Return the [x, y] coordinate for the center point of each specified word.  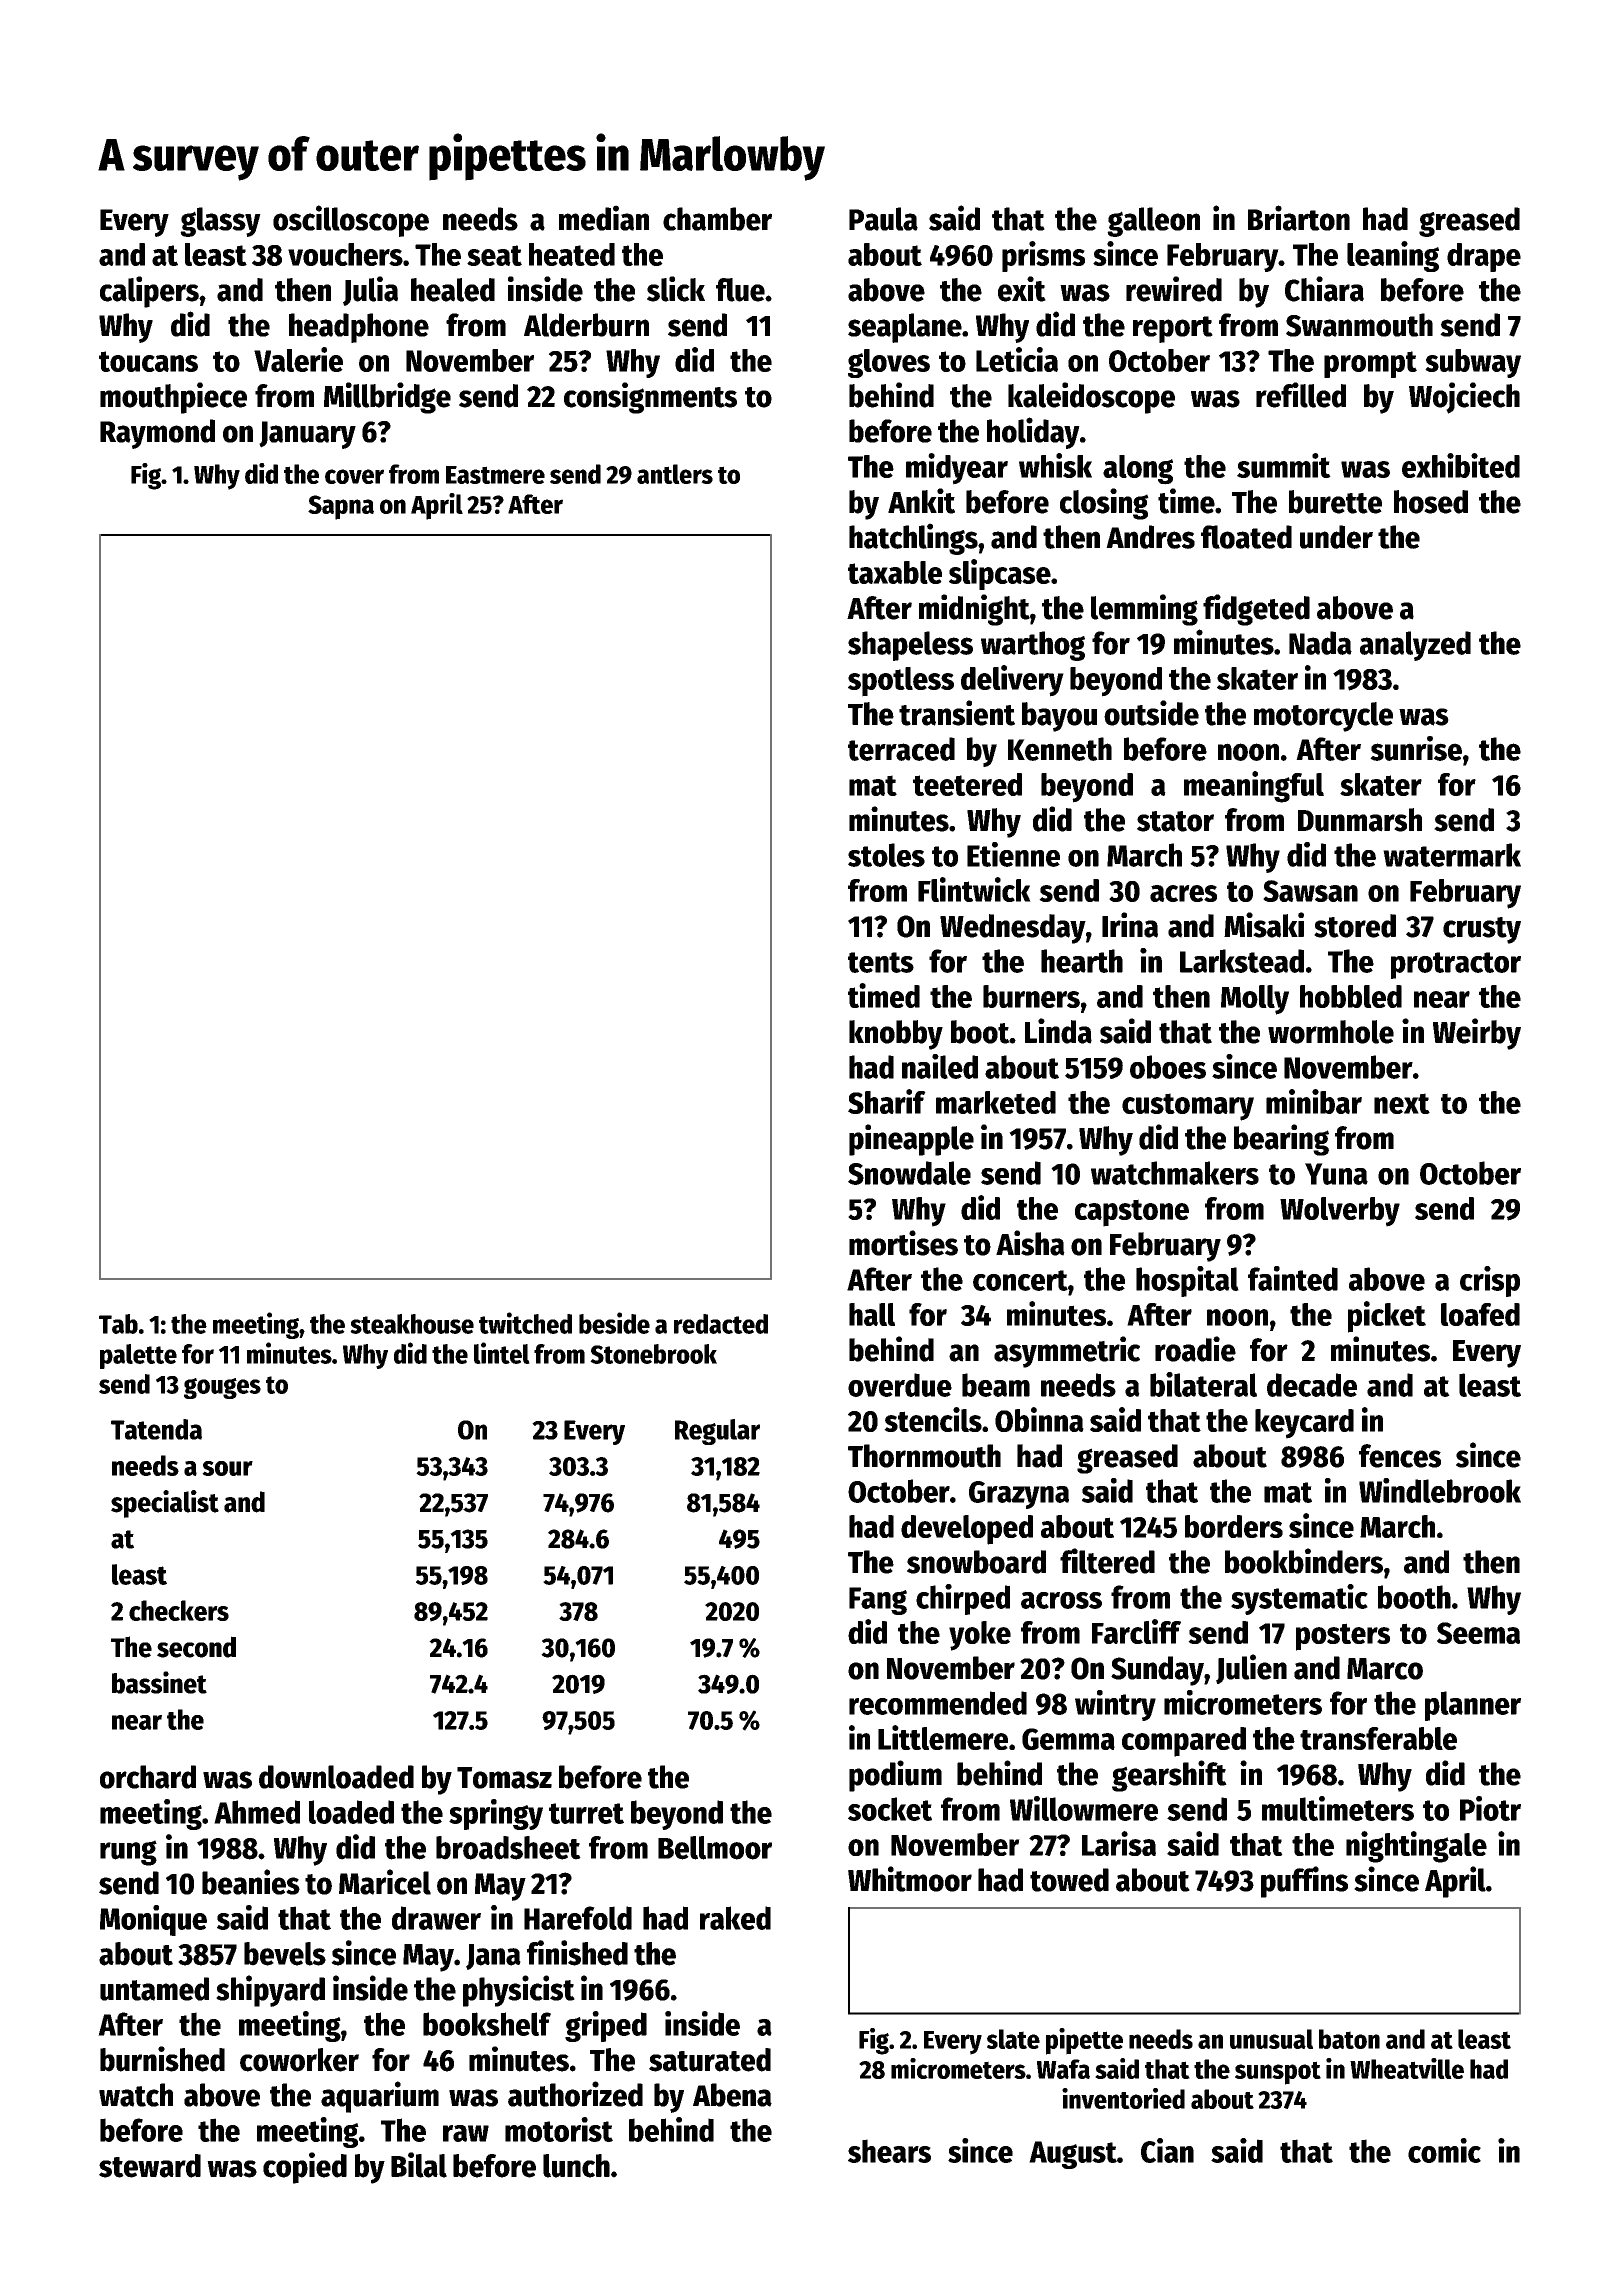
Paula [883, 219]
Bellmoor [715, 1848]
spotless [901, 682]
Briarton [1299, 218]
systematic [1299, 1599]
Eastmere [495, 475]
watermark [1452, 855]
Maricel [385, 1882]
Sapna [341, 507]
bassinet [159, 1682]
